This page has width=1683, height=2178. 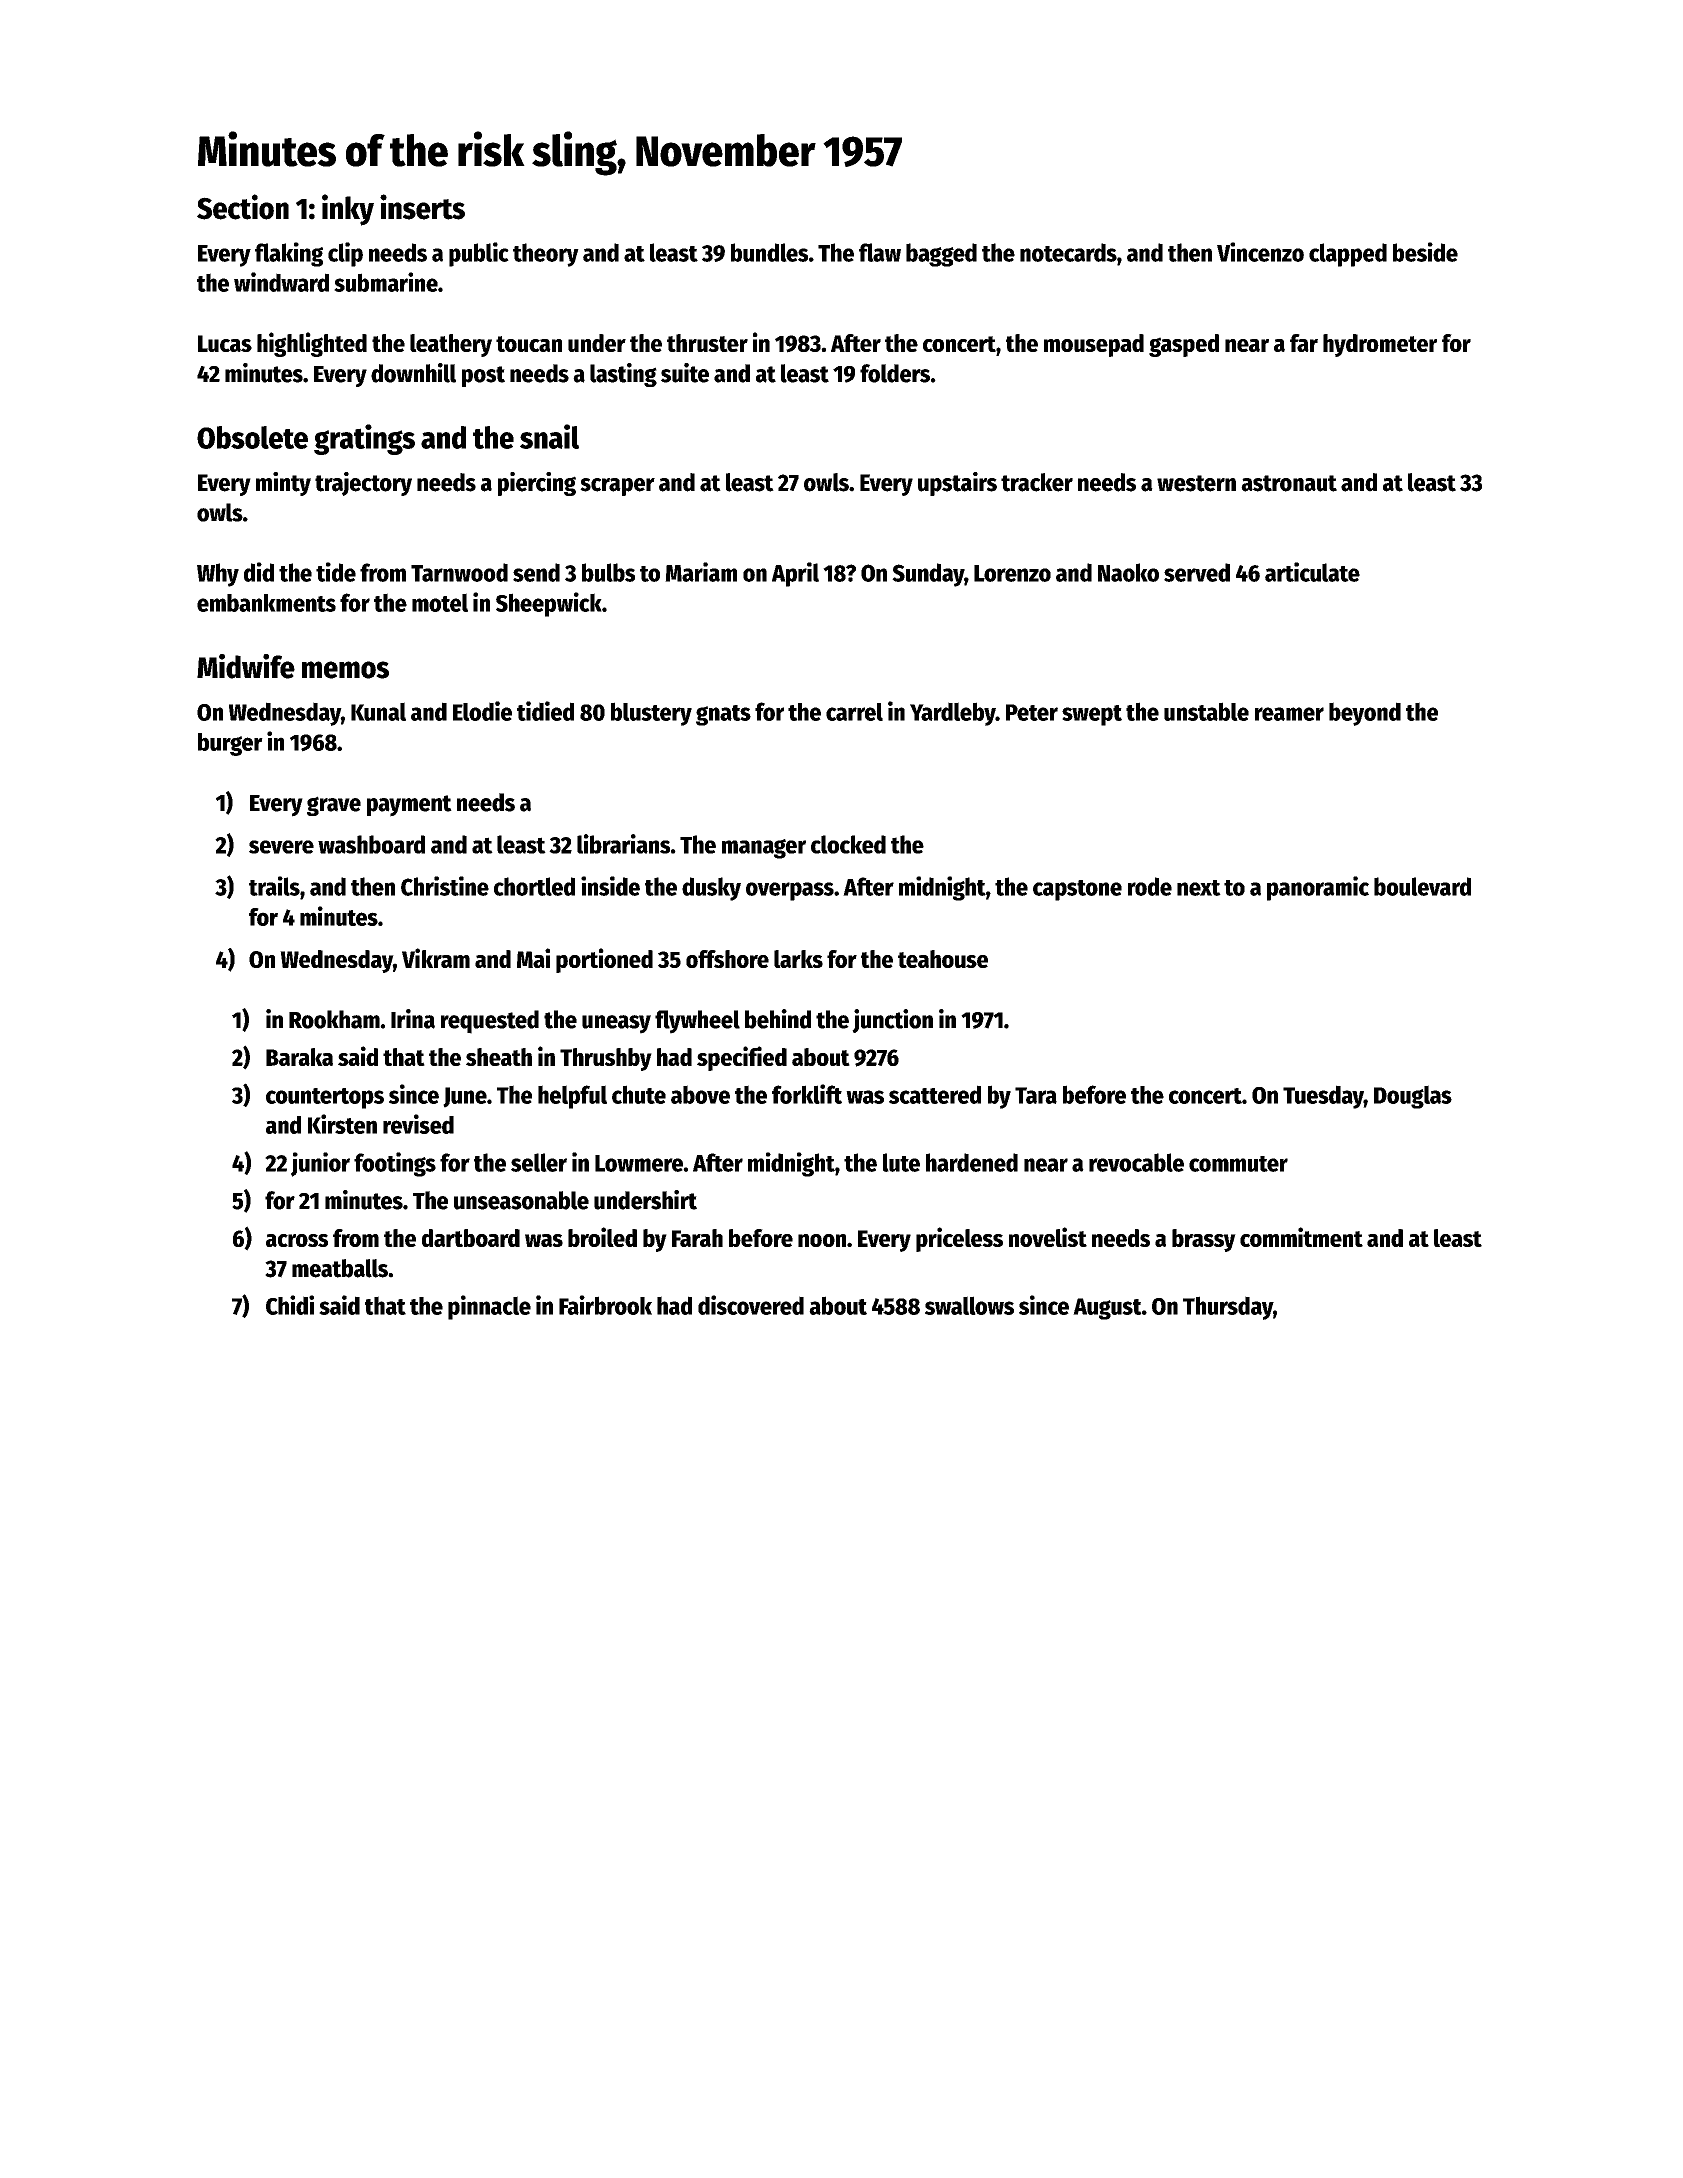 I want to click on boulevard, so click(x=1422, y=886).
